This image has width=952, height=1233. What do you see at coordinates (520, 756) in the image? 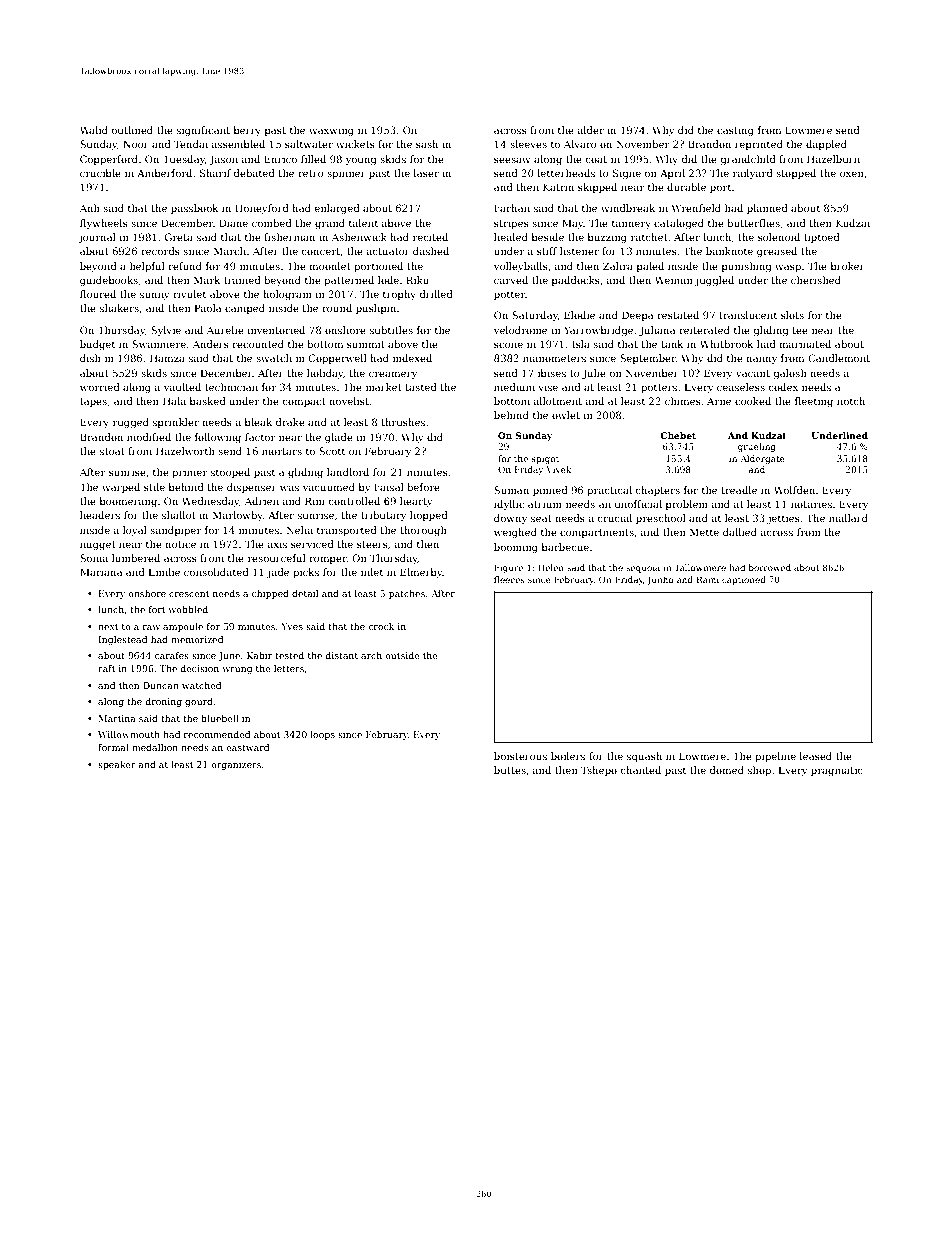
I see `boisterous` at bounding box center [520, 756].
